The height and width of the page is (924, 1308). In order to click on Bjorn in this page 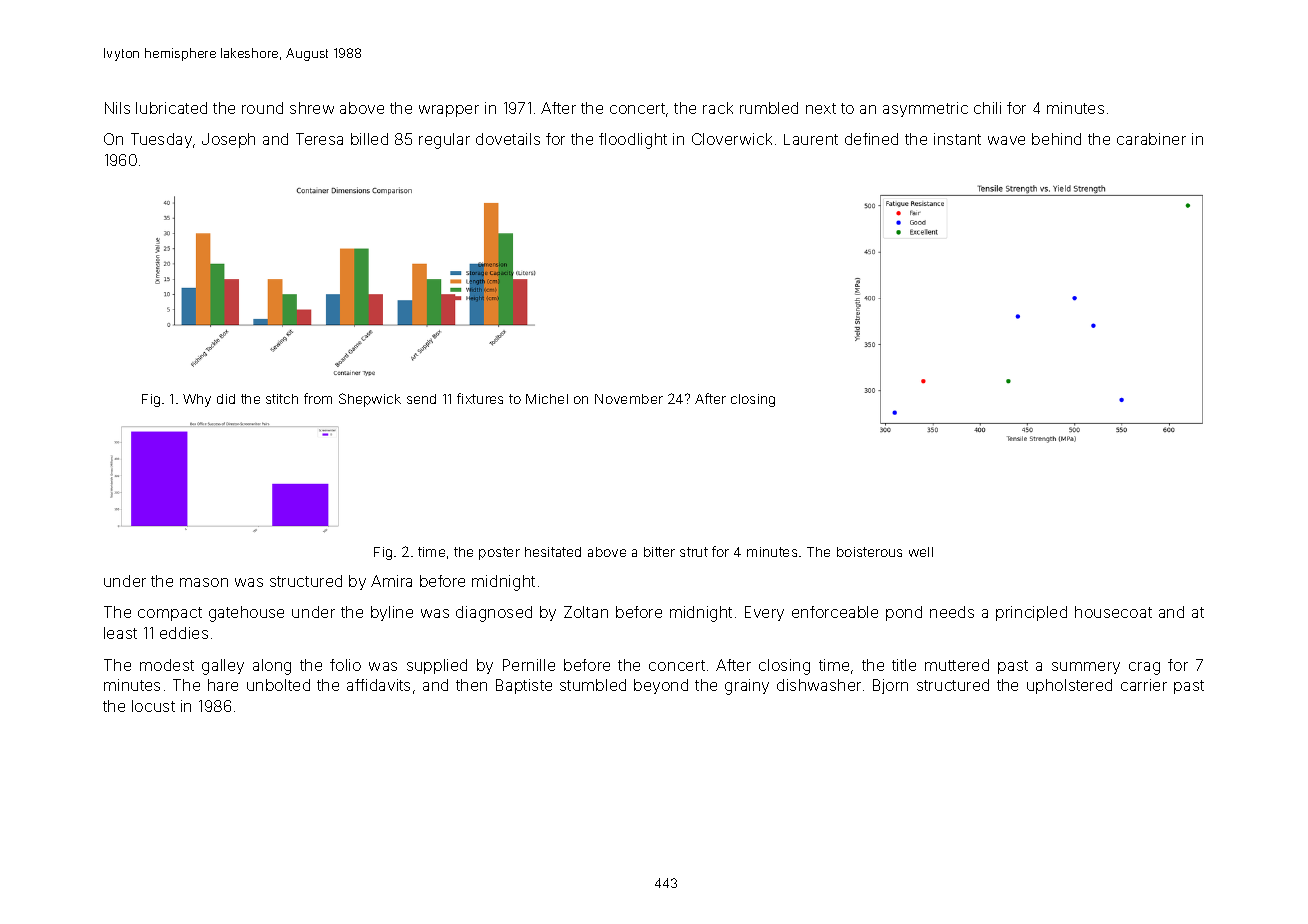, I will do `click(890, 686)`.
